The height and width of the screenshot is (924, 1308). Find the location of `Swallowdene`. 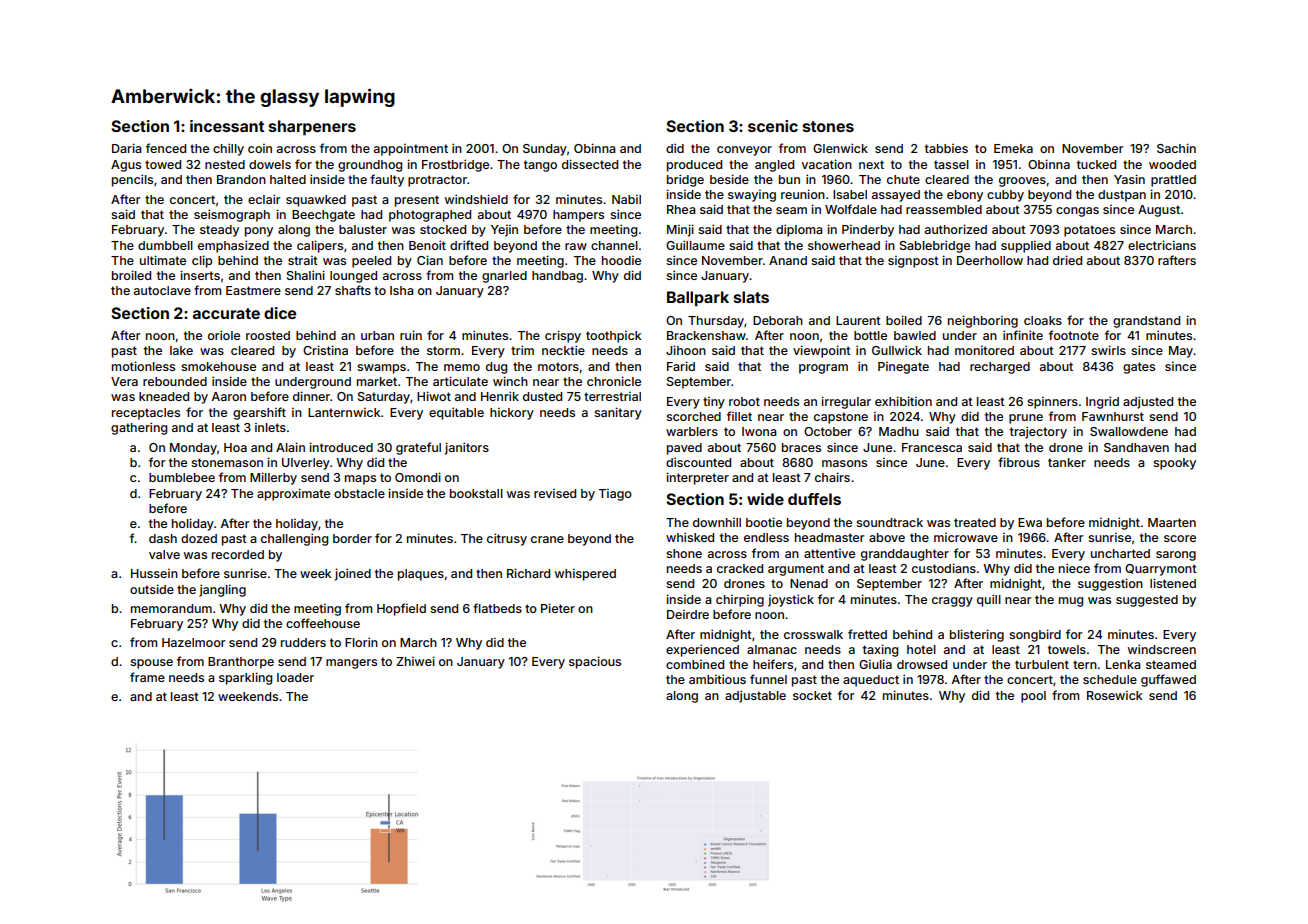

Swallowdene is located at coordinates (1129, 431).
